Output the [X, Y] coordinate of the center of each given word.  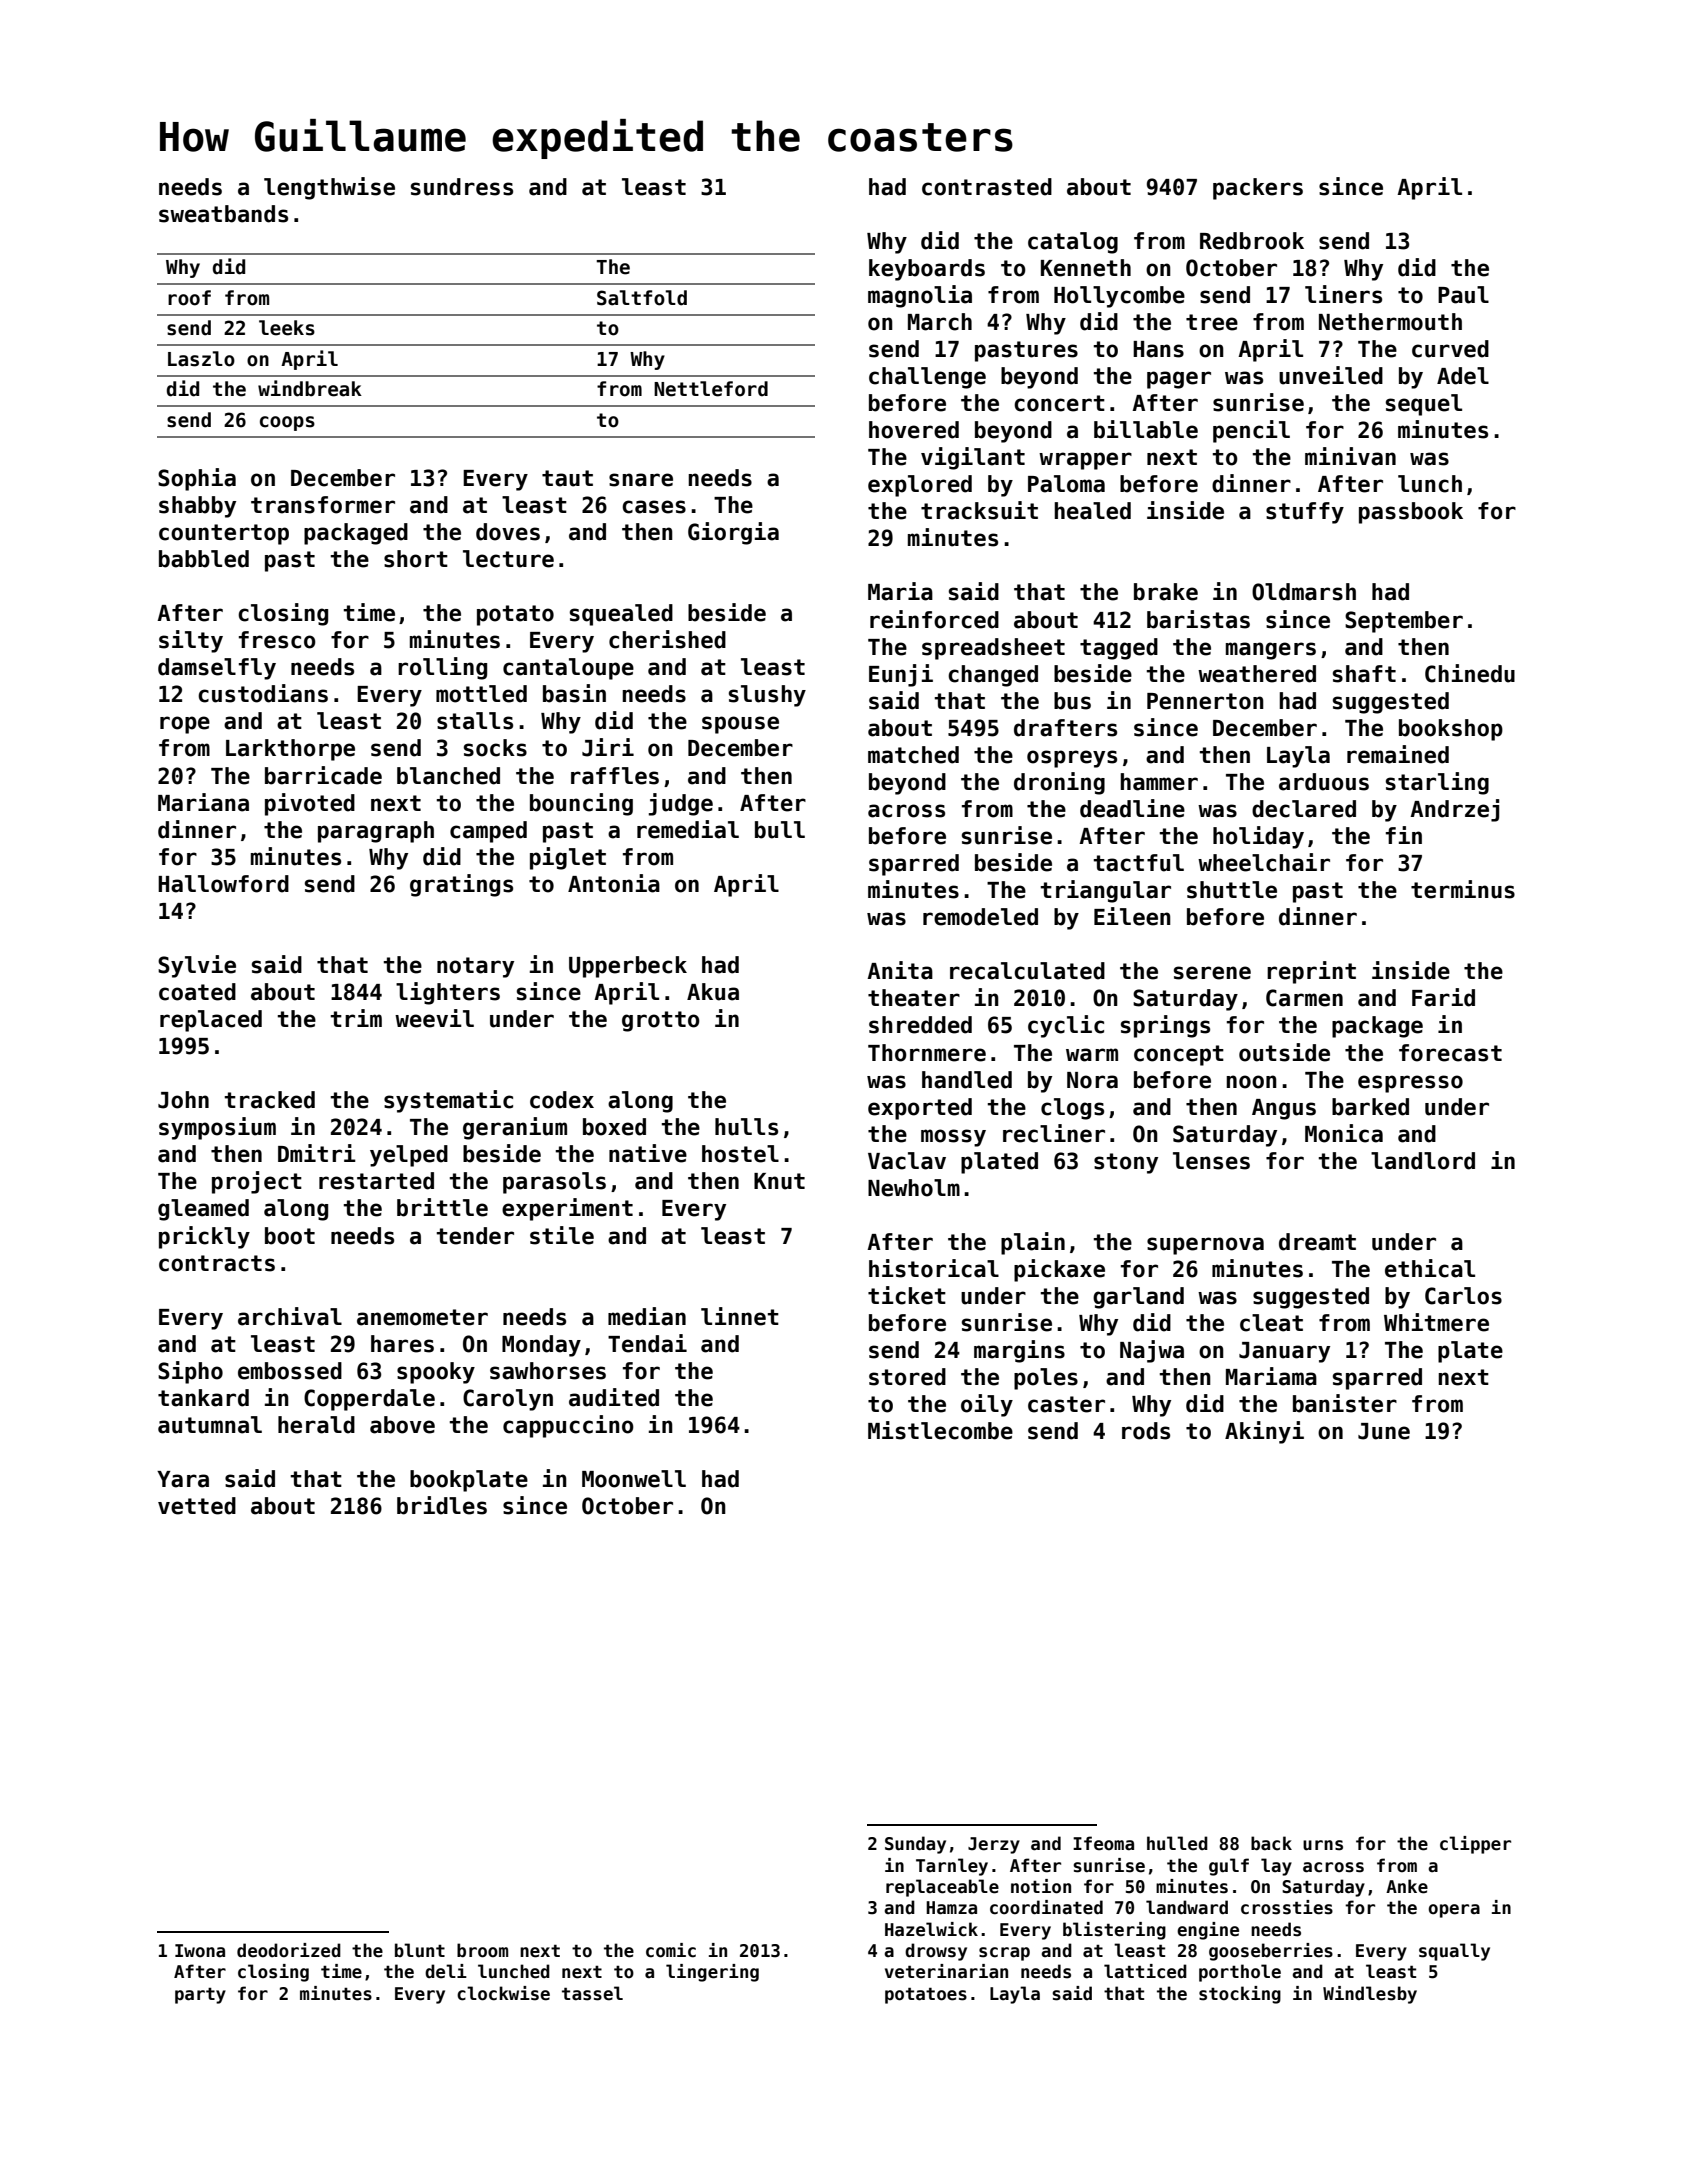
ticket [907, 1295]
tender [475, 1236]
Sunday [915, 1845]
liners [1343, 294]
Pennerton [1205, 701]
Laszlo [201, 359]
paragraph [376, 832]
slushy [767, 696]
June [1384, 1431]
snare [641, 480]
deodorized [289, 1950]
